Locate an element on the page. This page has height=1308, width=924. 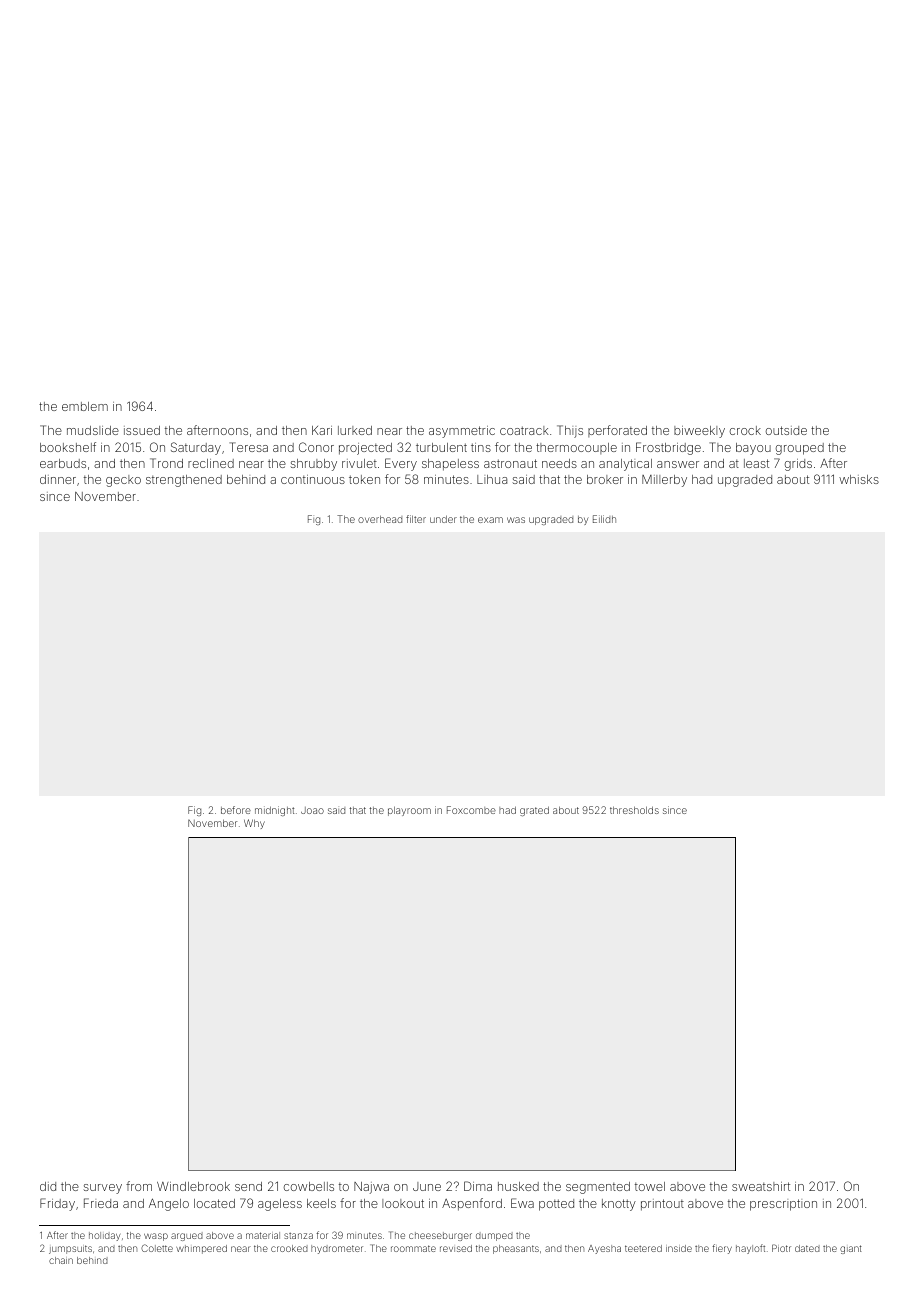
asymmetric is located at coordinates (462, 432).
